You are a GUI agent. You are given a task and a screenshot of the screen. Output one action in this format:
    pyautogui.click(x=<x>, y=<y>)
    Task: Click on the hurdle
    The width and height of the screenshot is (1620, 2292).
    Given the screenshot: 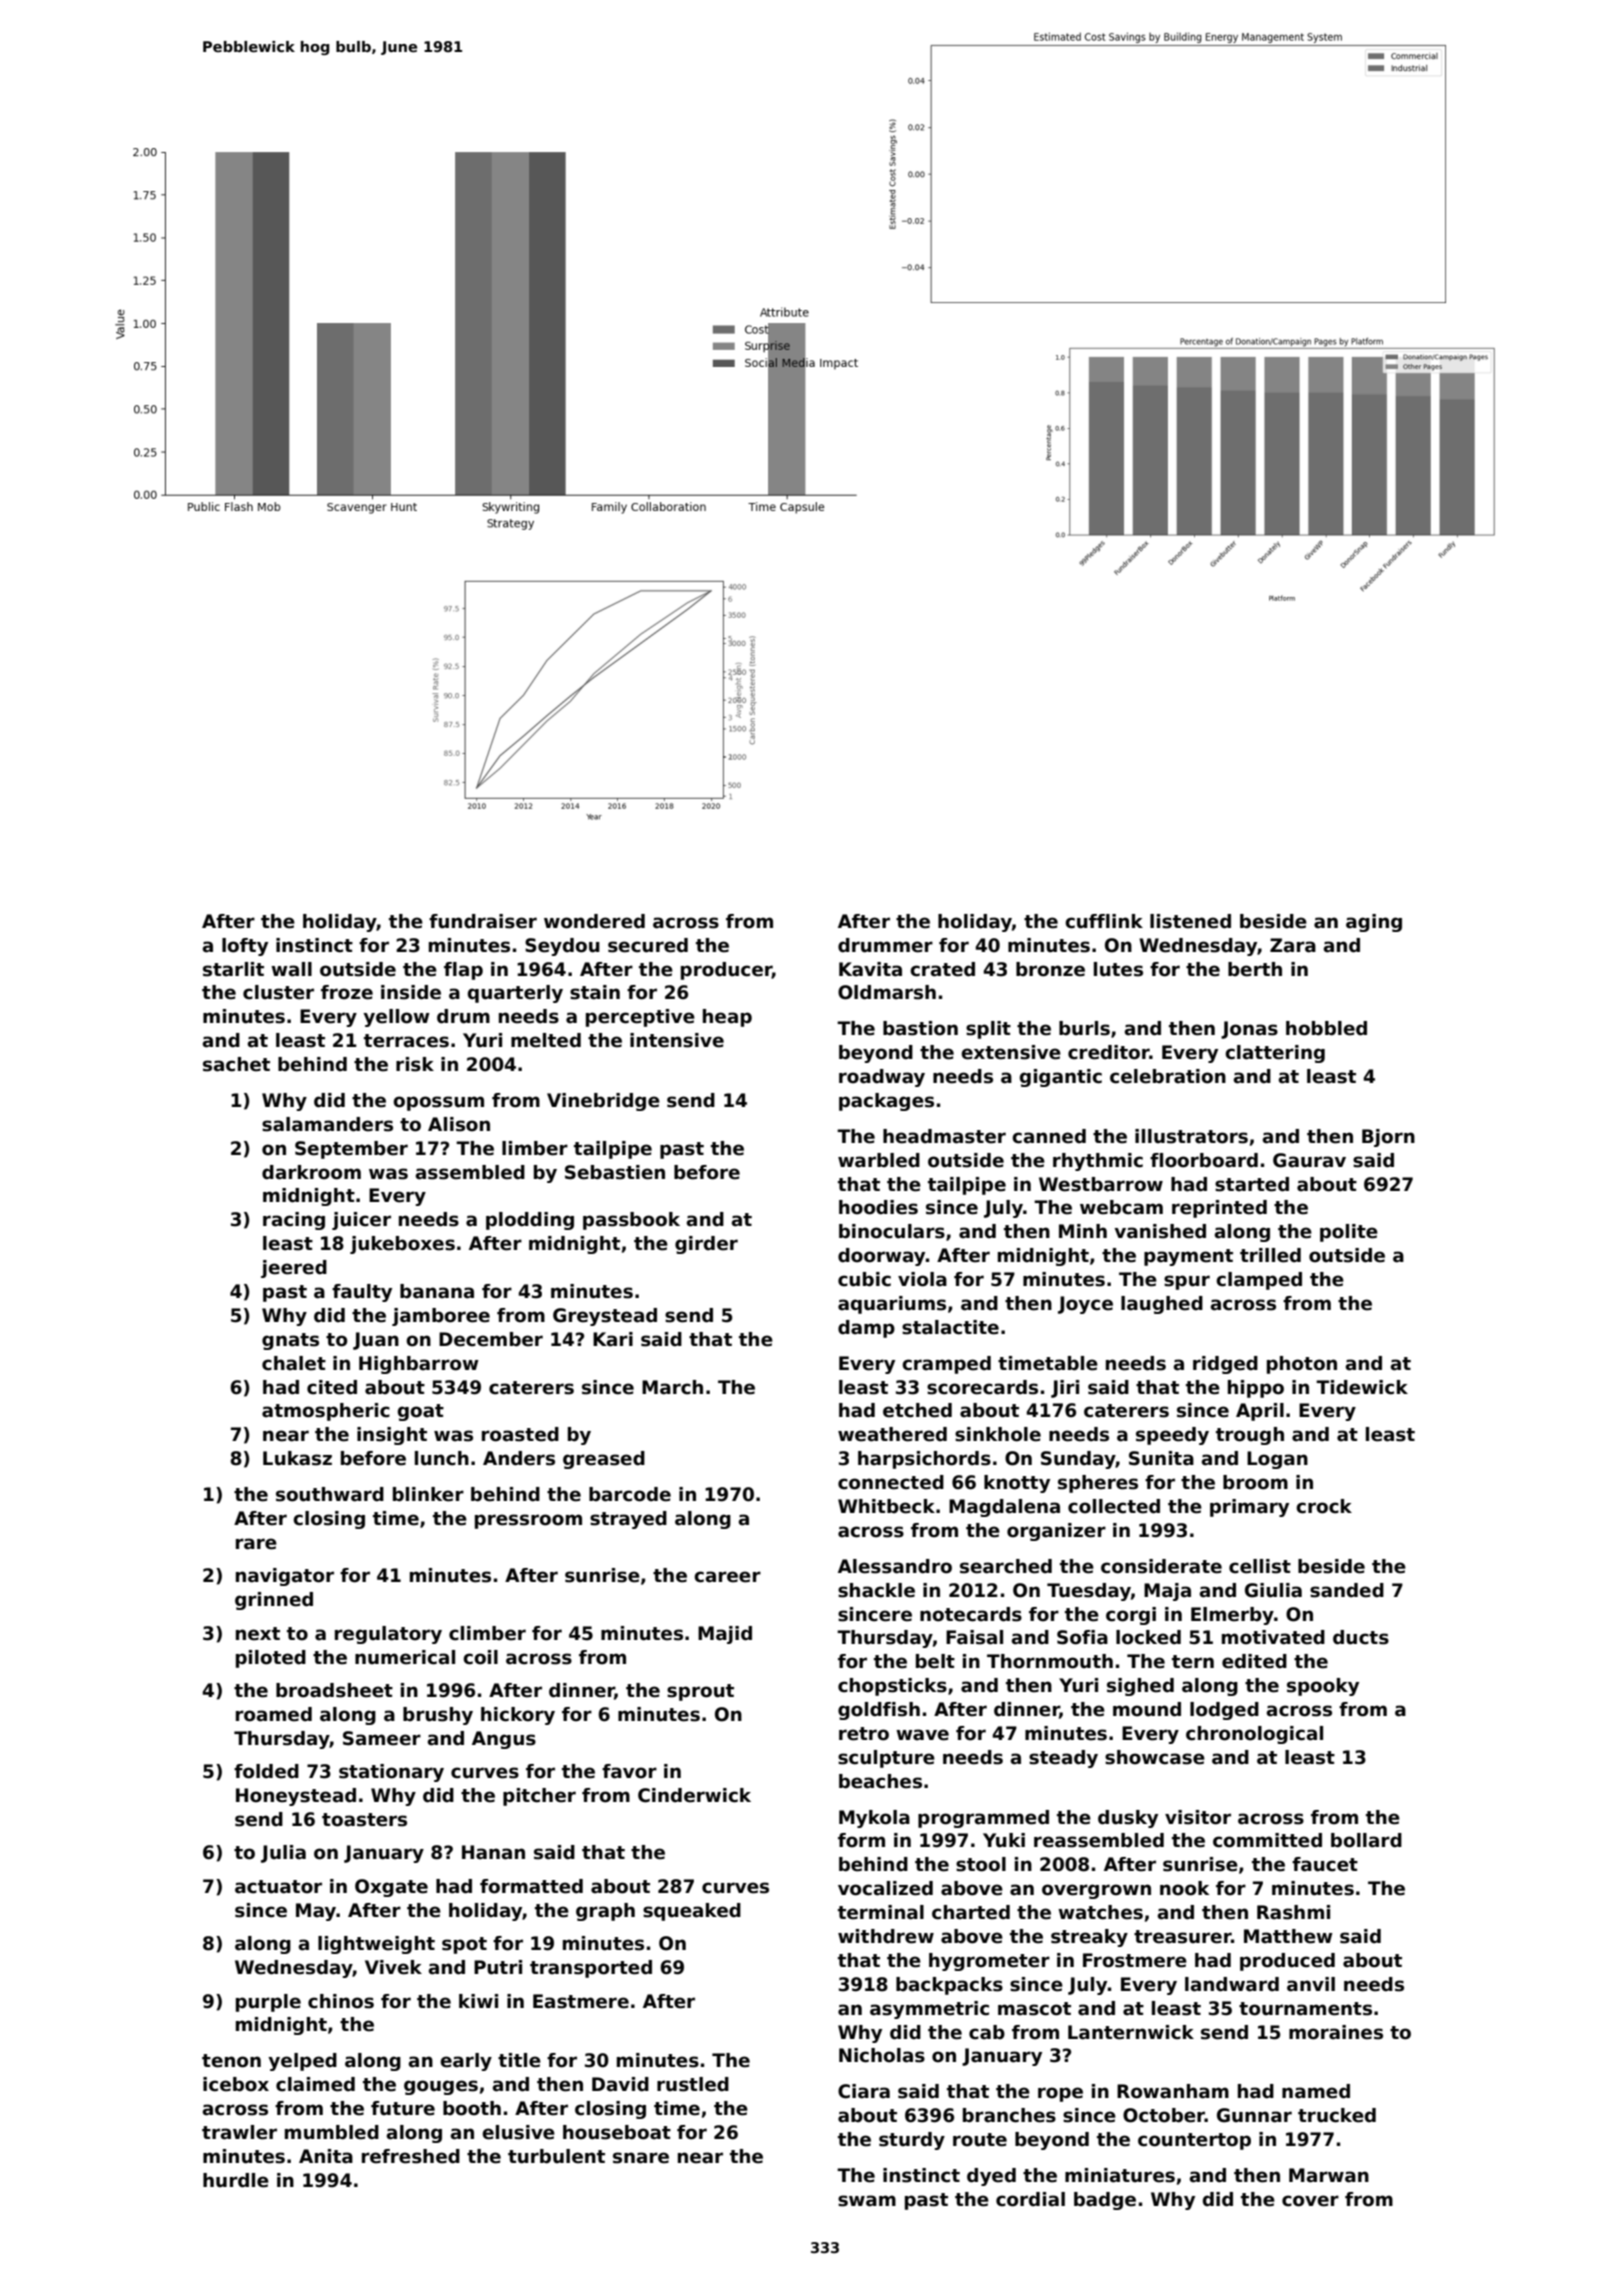 What is the action you would take?
    pyautogui.click(x=236, y=2180)
